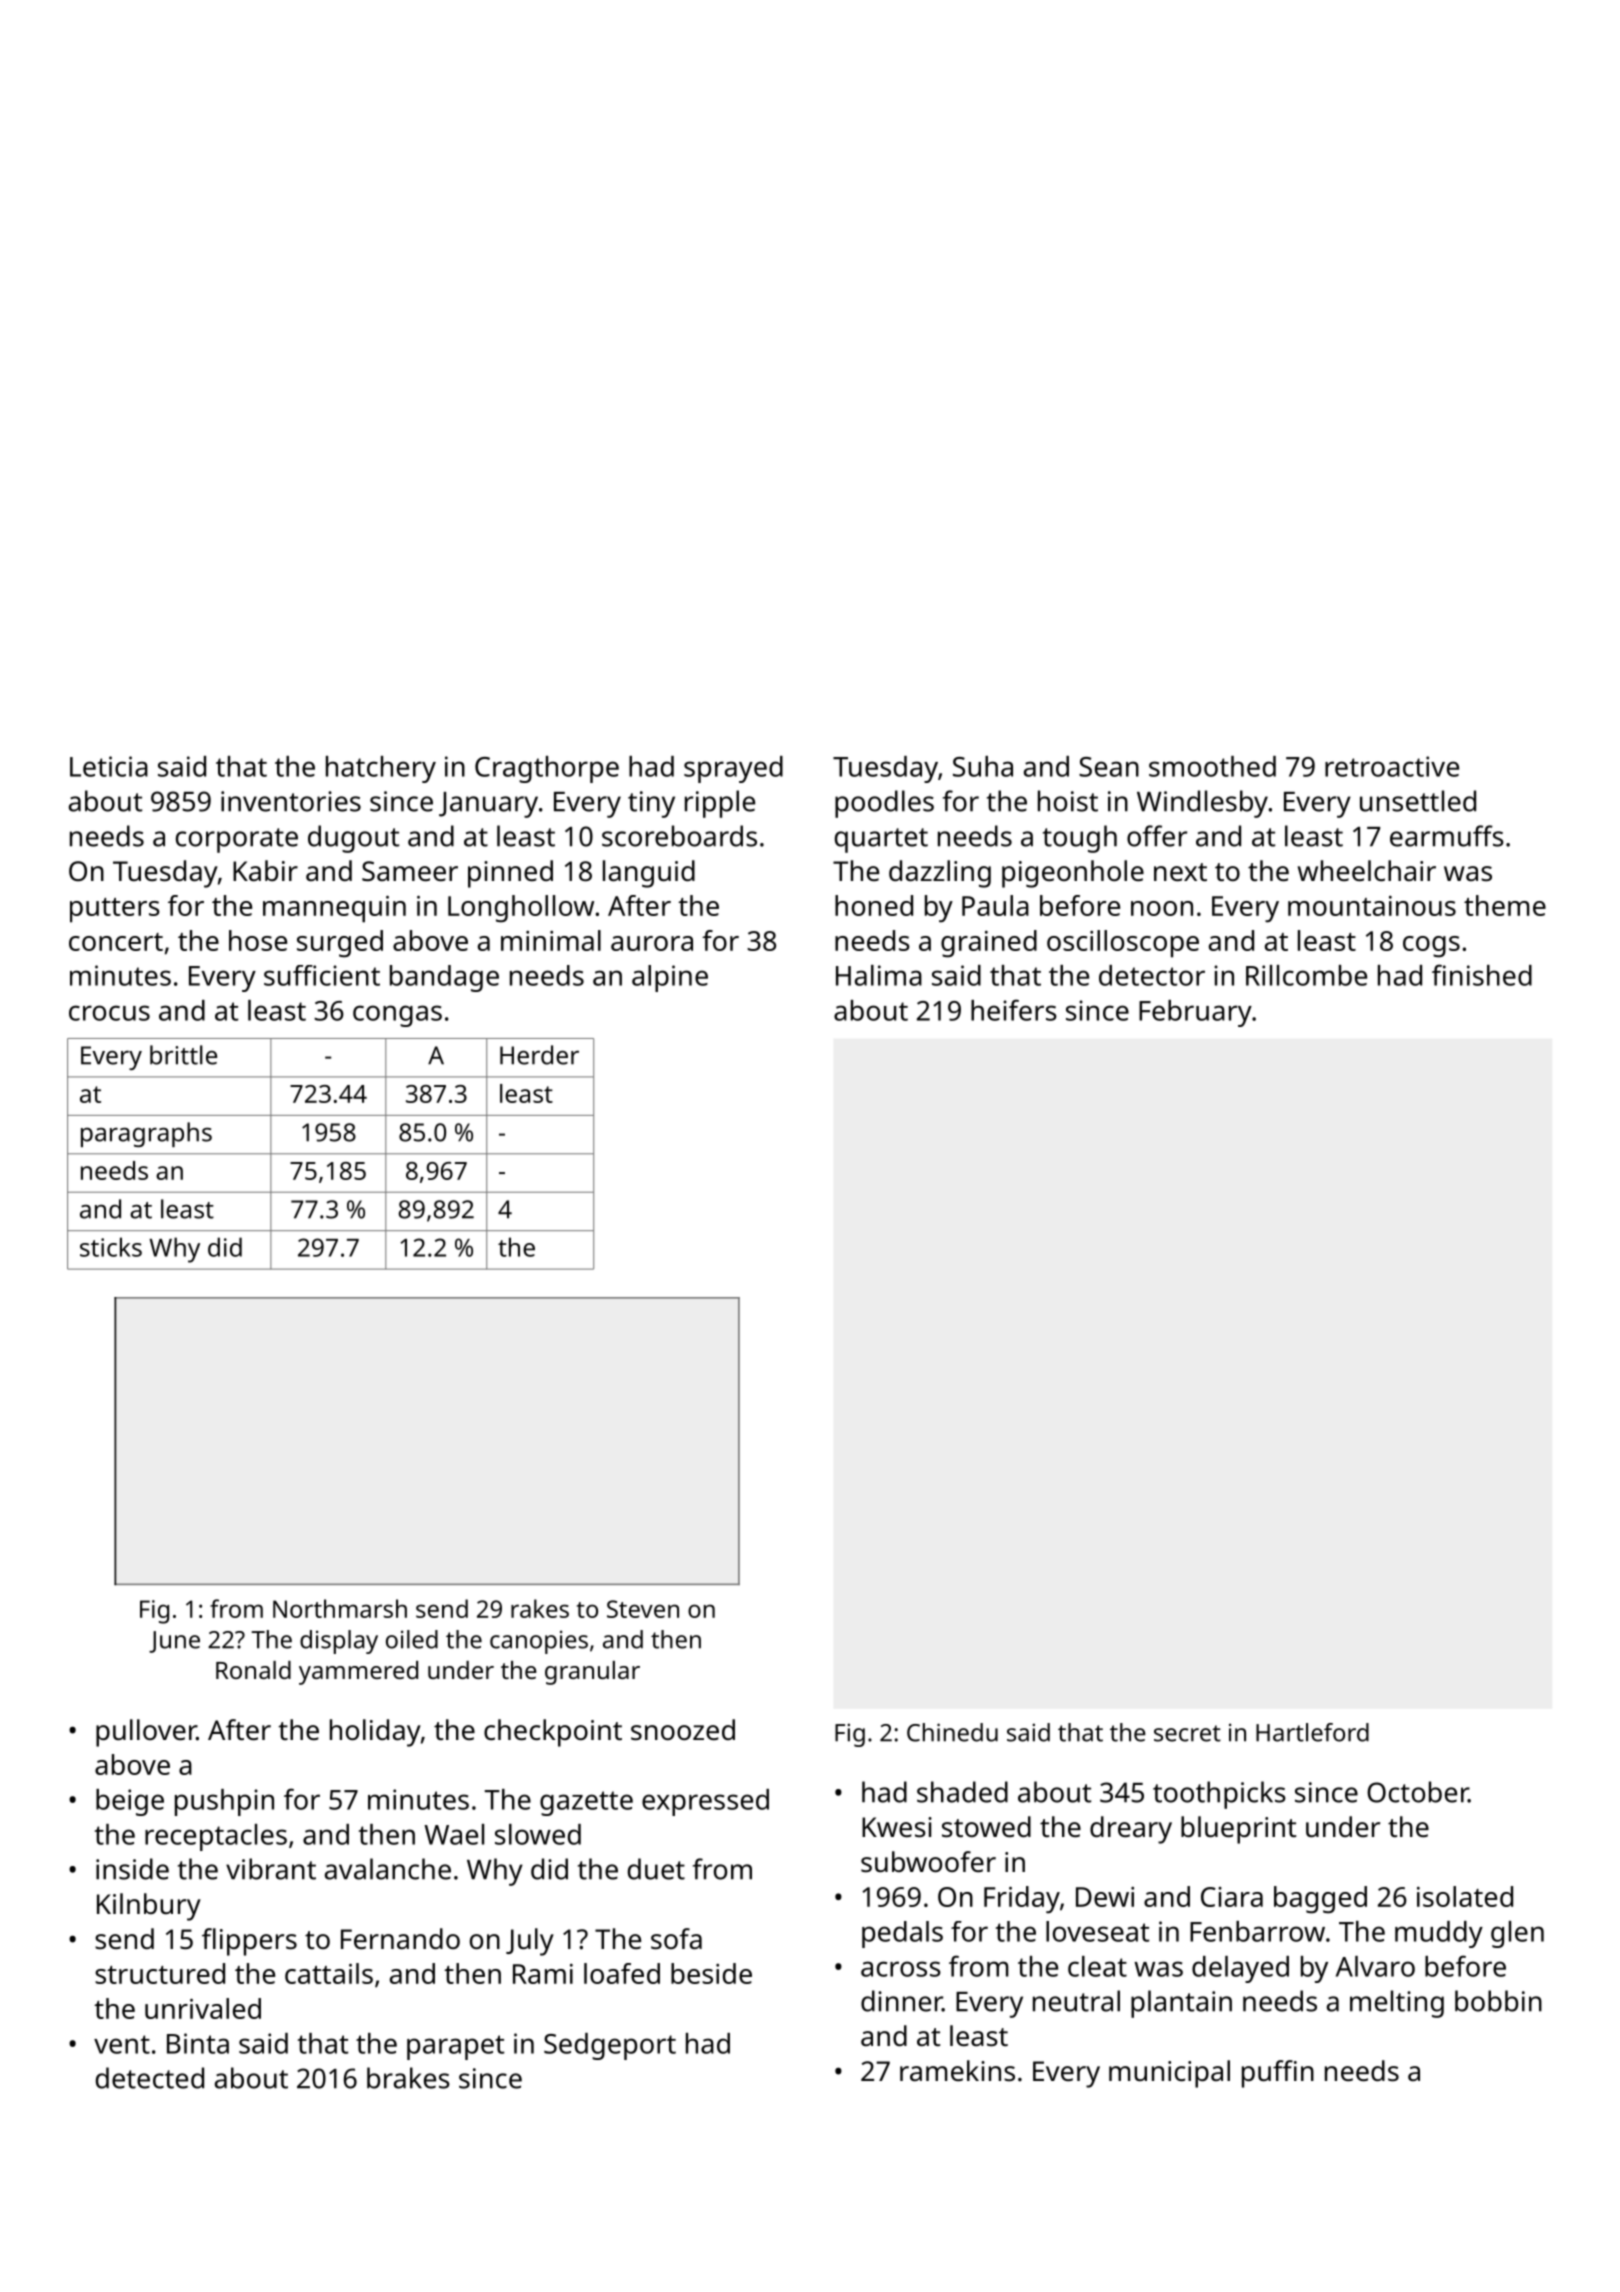 This screenshot has width=1620, height=2292. Describe the element at coordinates (1306, 975) in the screenshot. I see `Rillcombe` at that location.
